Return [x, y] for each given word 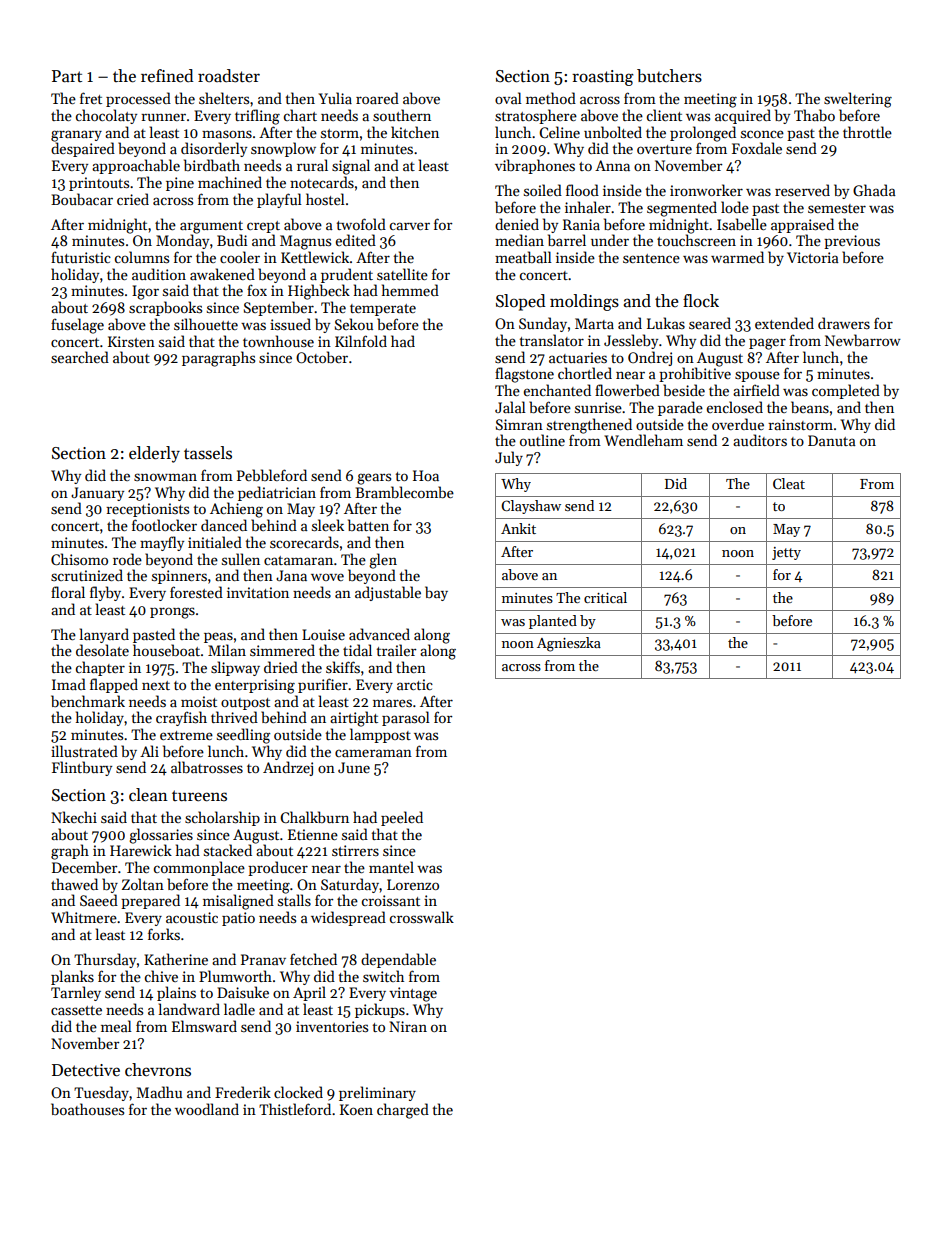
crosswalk [422, 917]
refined [167, 76]
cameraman [373, 753]
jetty [786, 553]
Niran [408, 1026]
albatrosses [207, 767]
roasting [603, 78]
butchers [669, 76]
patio [238, 919]
